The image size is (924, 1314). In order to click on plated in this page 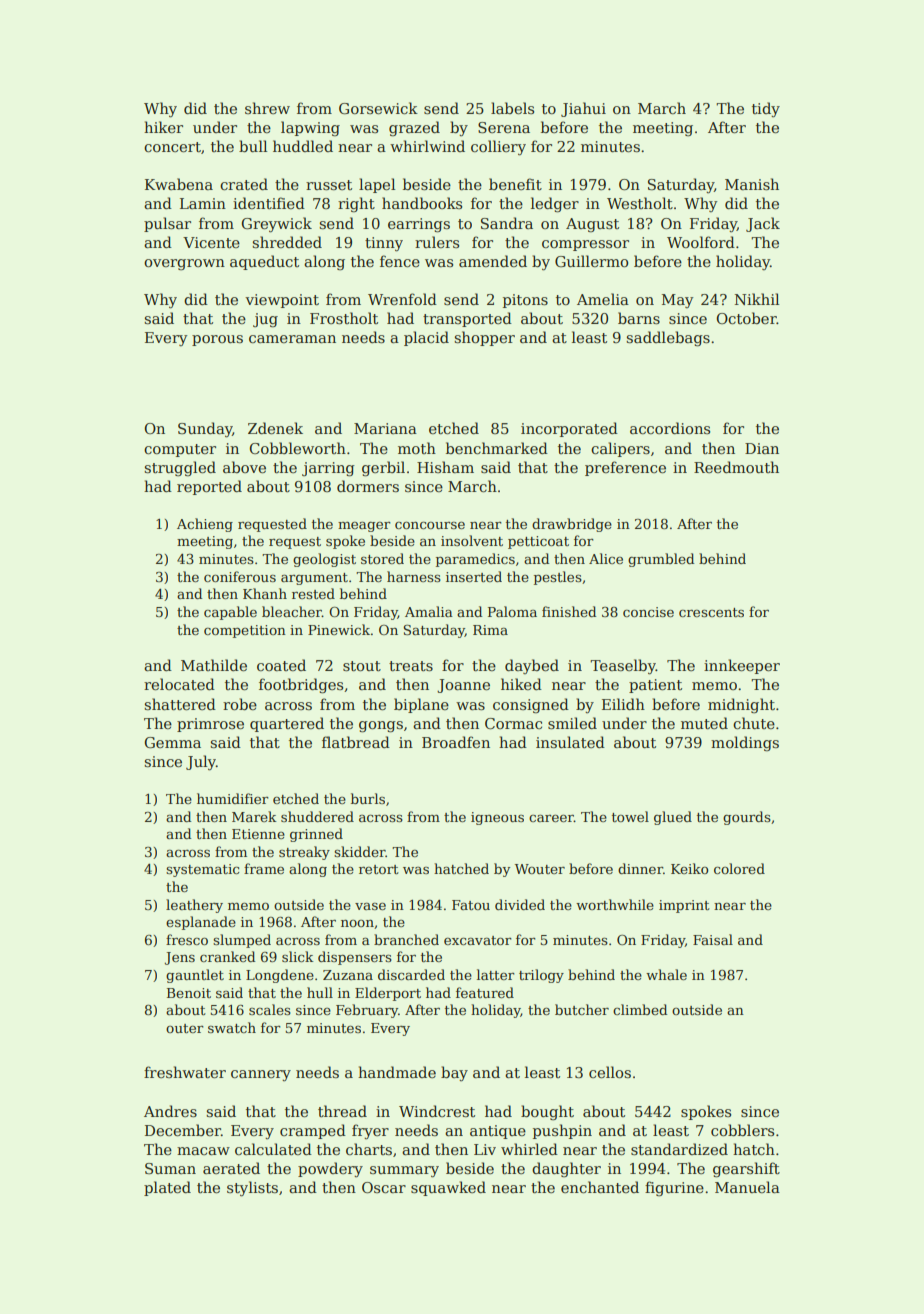, I will do `click(167, 1188)`.
